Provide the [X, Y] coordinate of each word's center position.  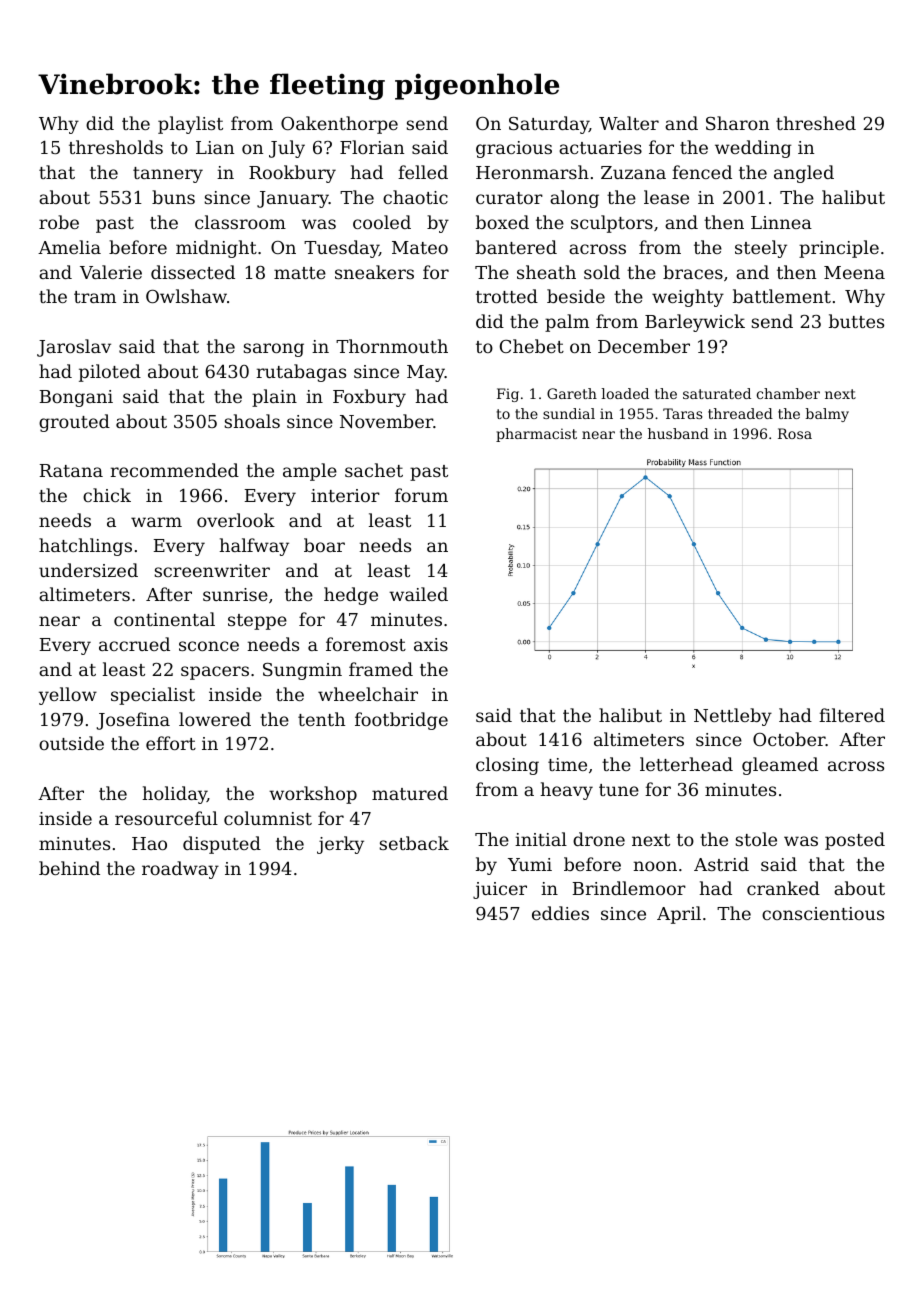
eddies [560, 913]
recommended [175, 470]
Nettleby [733, 717]
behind [69, 868]
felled [423, 172]
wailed [418, 594]
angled [804, 174]
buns [173, 197]
